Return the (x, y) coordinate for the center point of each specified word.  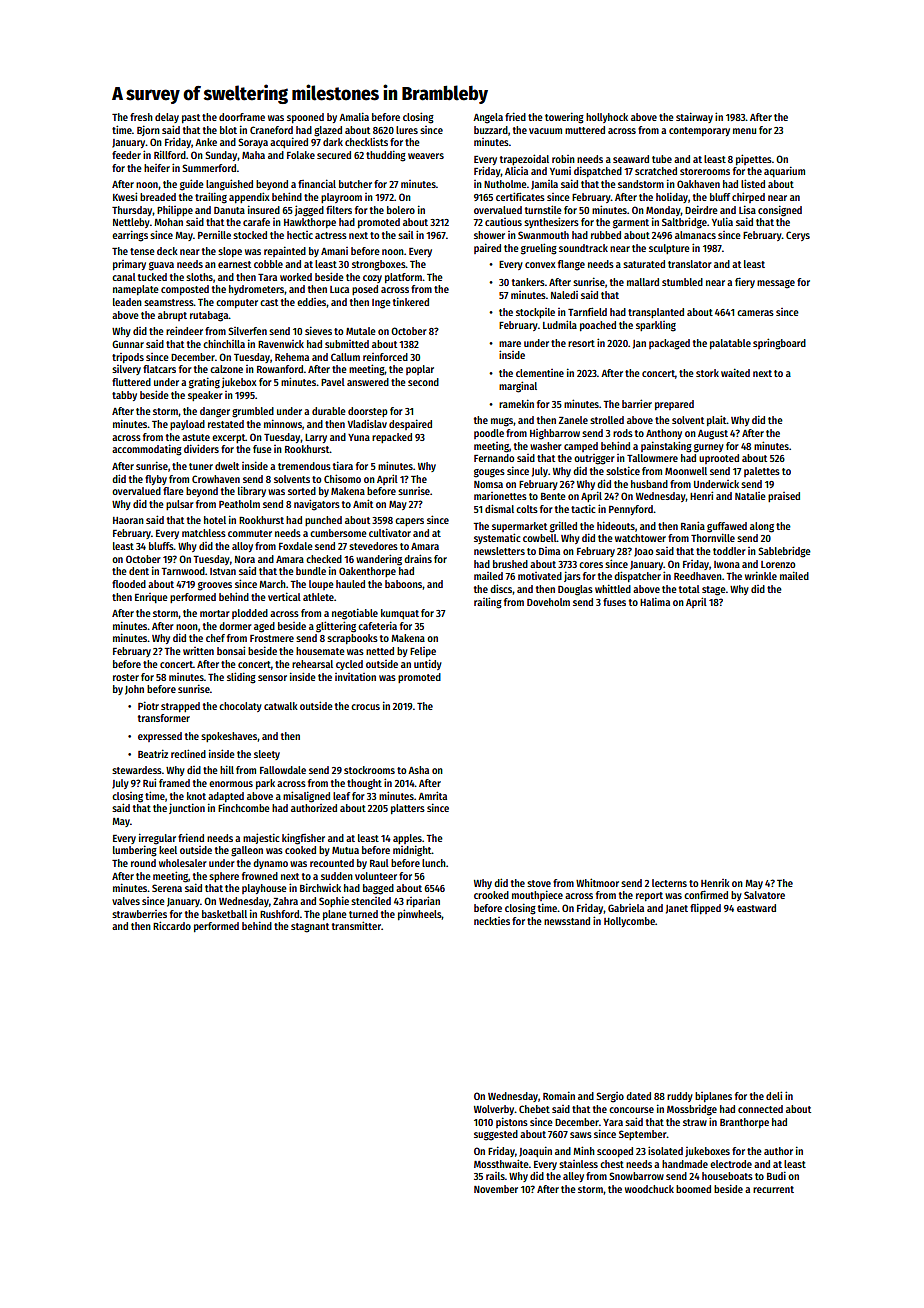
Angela (488, 118)
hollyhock (607, 118)
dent (139, 571)
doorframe (242, 117)
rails (495, 1176)
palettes (762, 472)
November (496, 1189)
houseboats (727, 1176)
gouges (489, 473)
